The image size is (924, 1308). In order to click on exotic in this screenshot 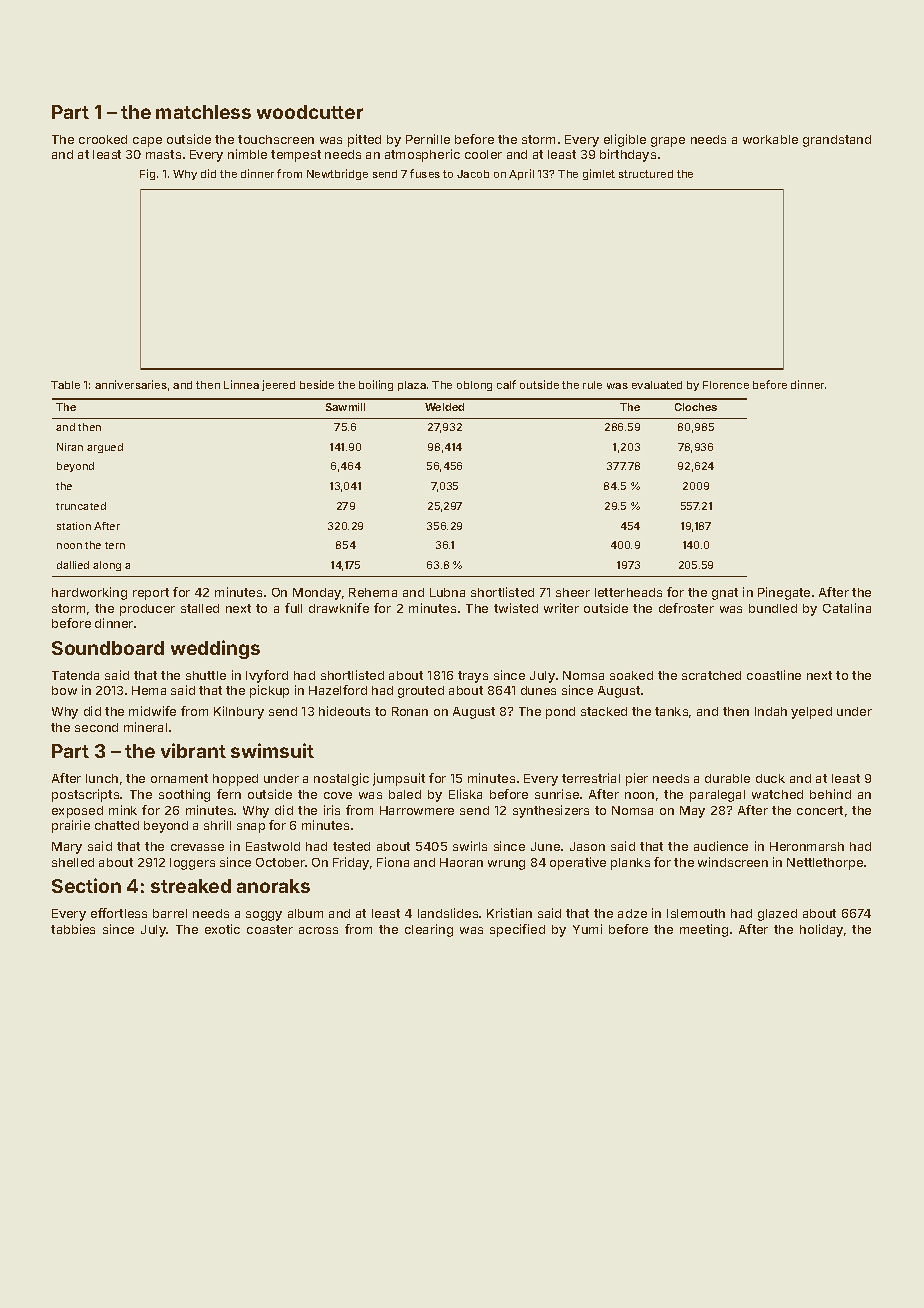, I will do `click(222, 929)`.
